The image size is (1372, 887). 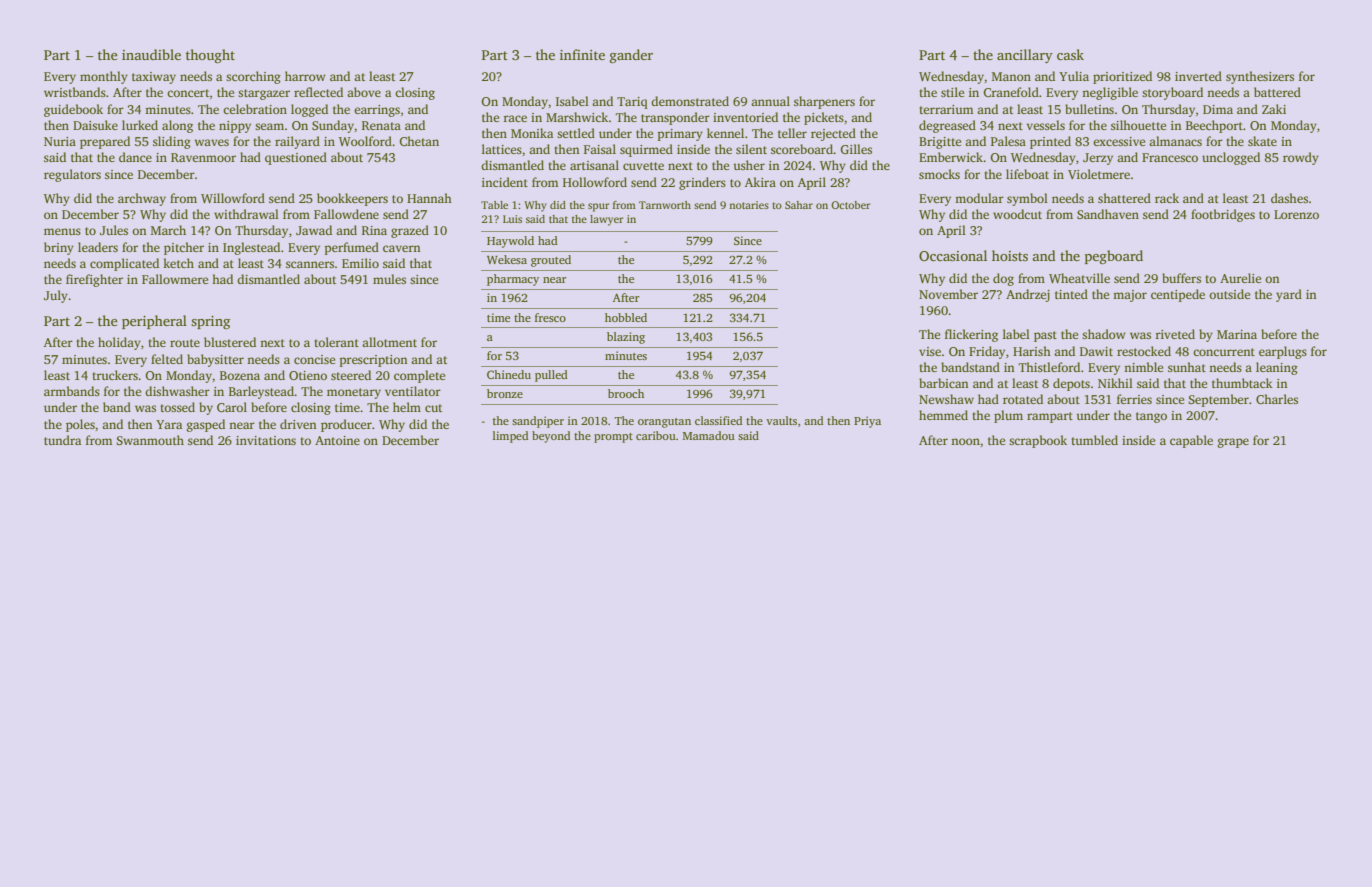 I want to click on inaudible, so click(x=151, y=54).
